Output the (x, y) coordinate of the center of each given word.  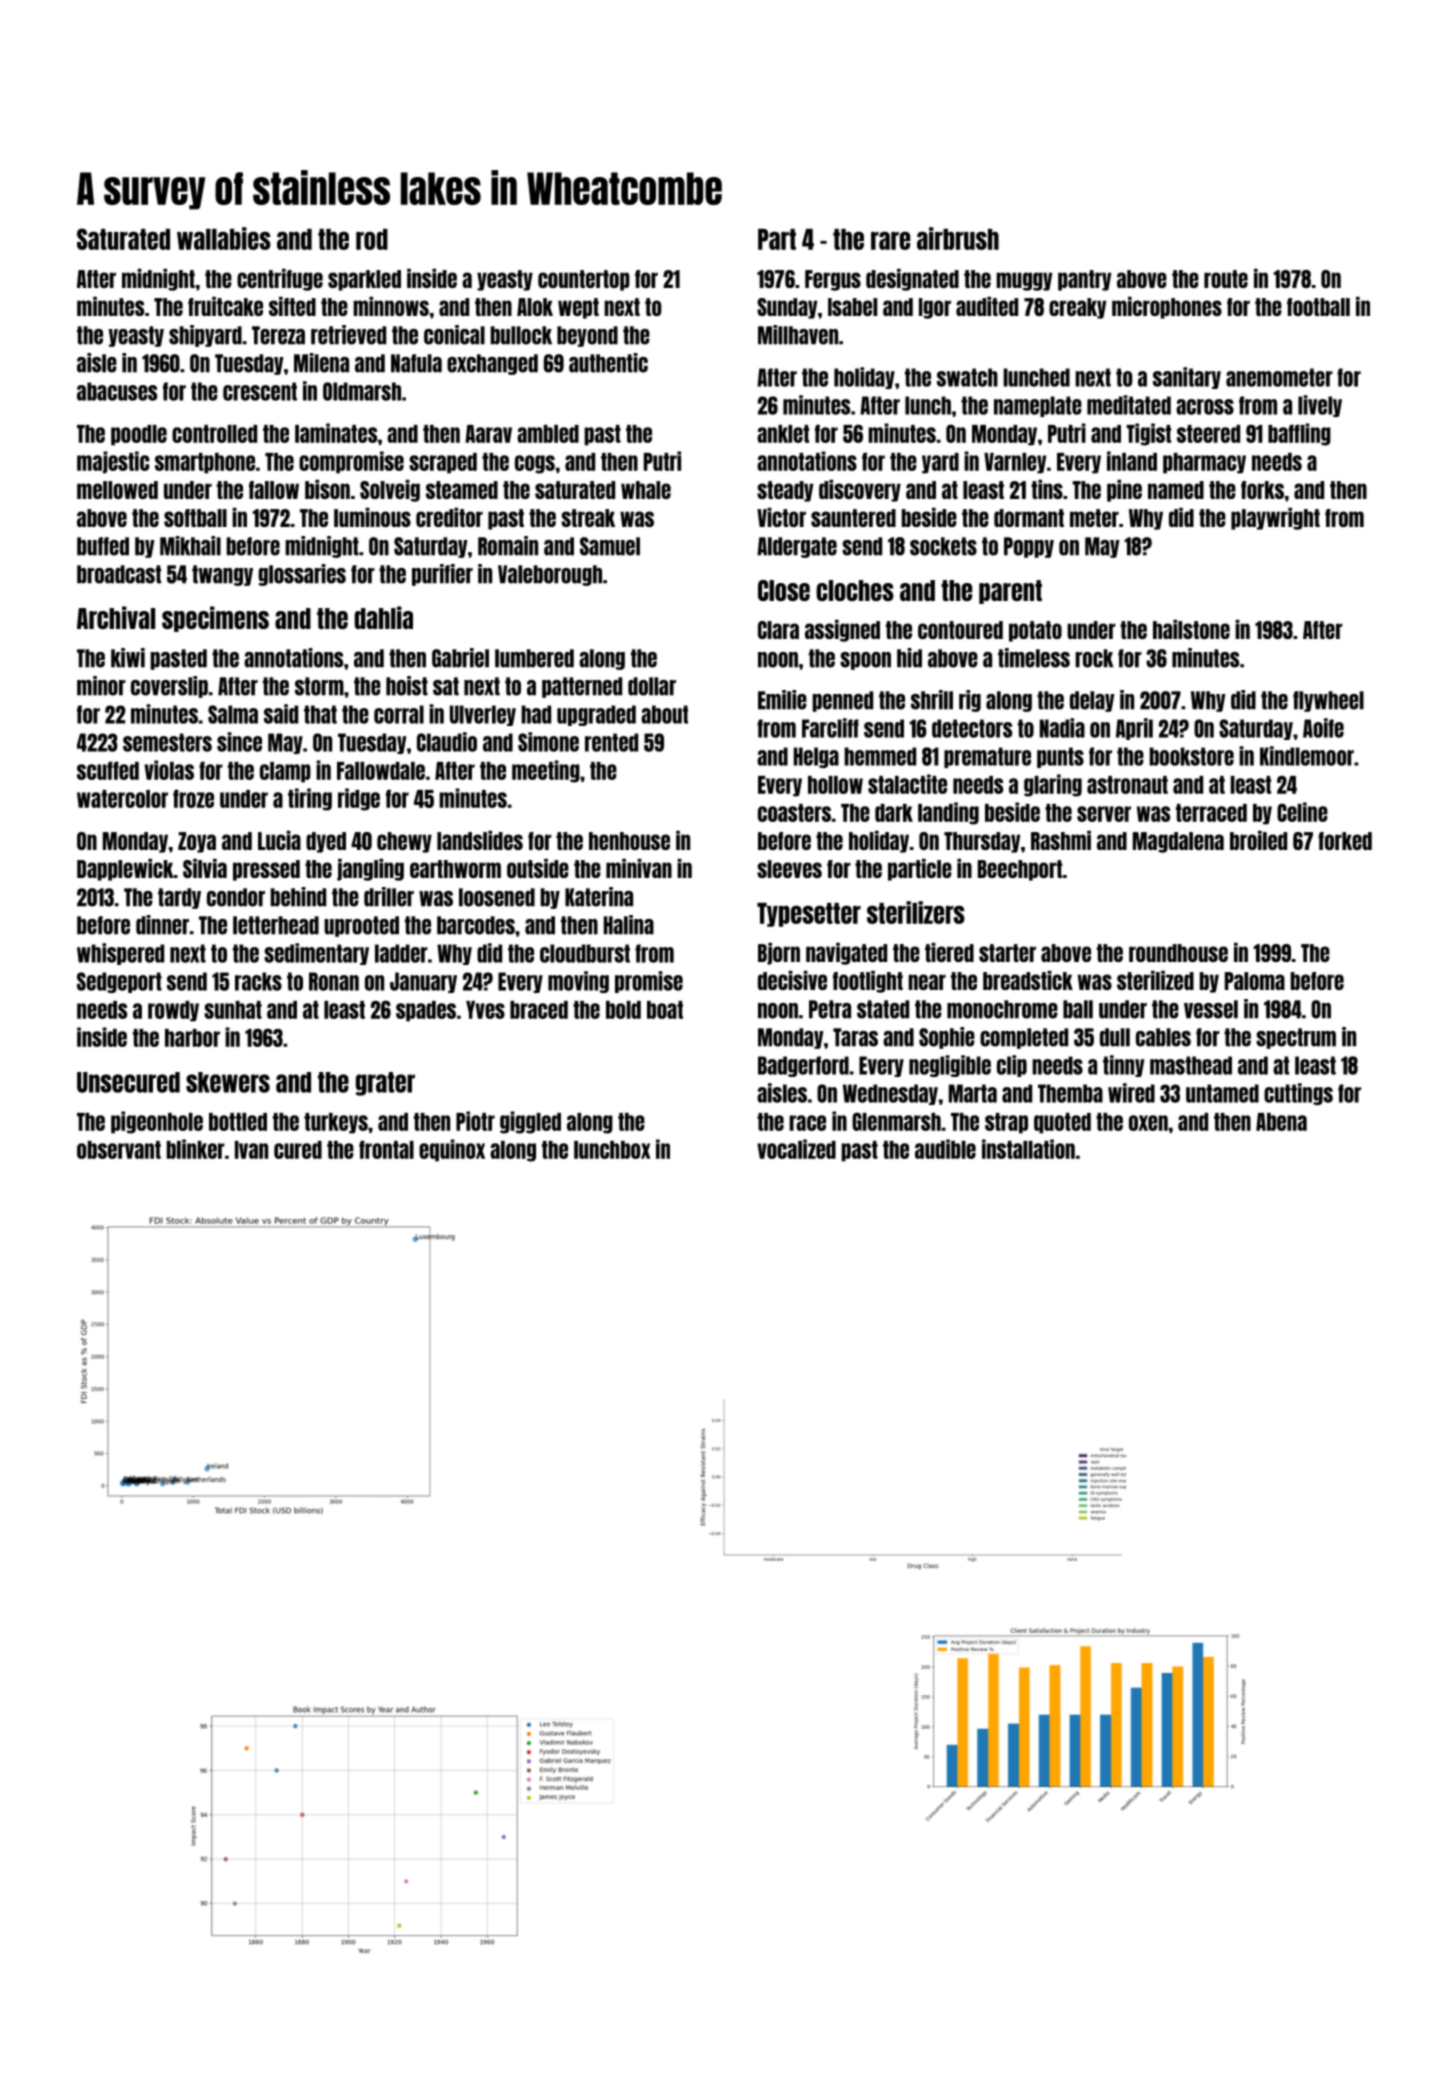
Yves (485, 1010)
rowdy (173, 1011)
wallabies (224, 238)
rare (890, 240)
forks (1262, 490)
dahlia (383, 617)
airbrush (958, 238)
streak (588, 518)
